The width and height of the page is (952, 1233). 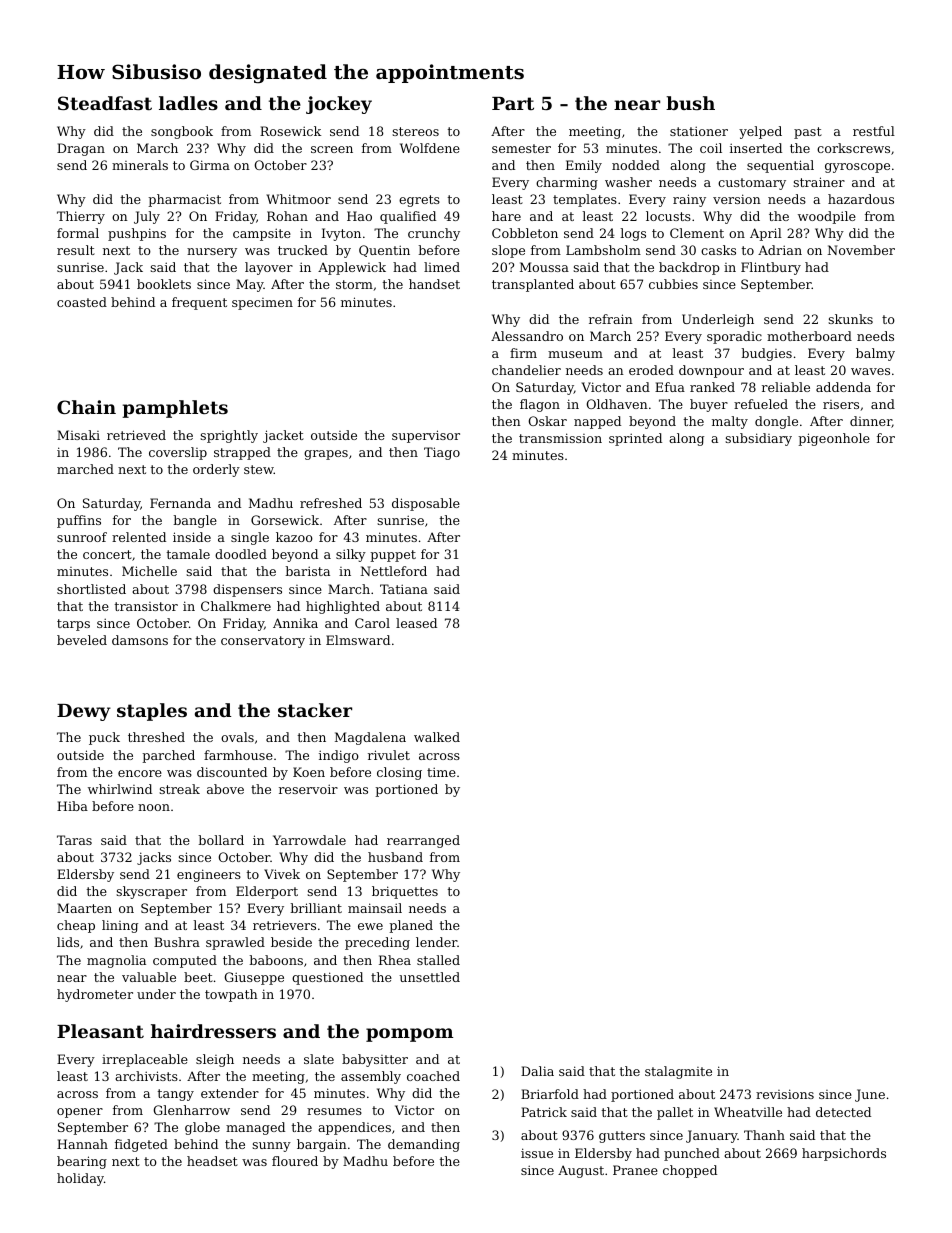 I want to click on jockey, so click(x=339, y=105).
